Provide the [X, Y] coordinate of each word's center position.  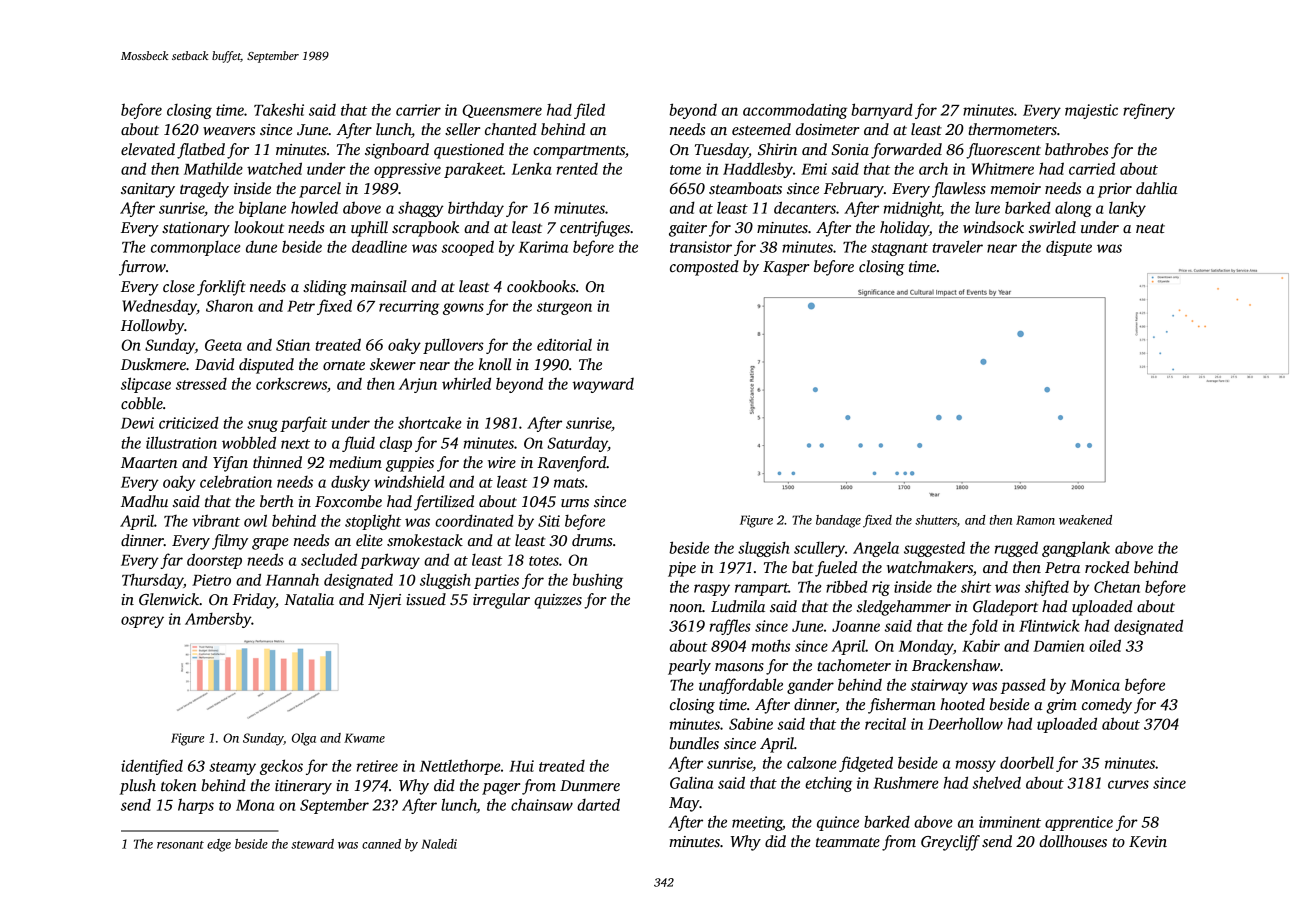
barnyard [882, 111]
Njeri [384, 601]
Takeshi [279, 109]
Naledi [439, 844]
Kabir [981, 645]
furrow [142, 268]
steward [312, 844]
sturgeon [564, 308]
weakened [1085, 520]
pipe [682, 569]
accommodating [795, 111]
